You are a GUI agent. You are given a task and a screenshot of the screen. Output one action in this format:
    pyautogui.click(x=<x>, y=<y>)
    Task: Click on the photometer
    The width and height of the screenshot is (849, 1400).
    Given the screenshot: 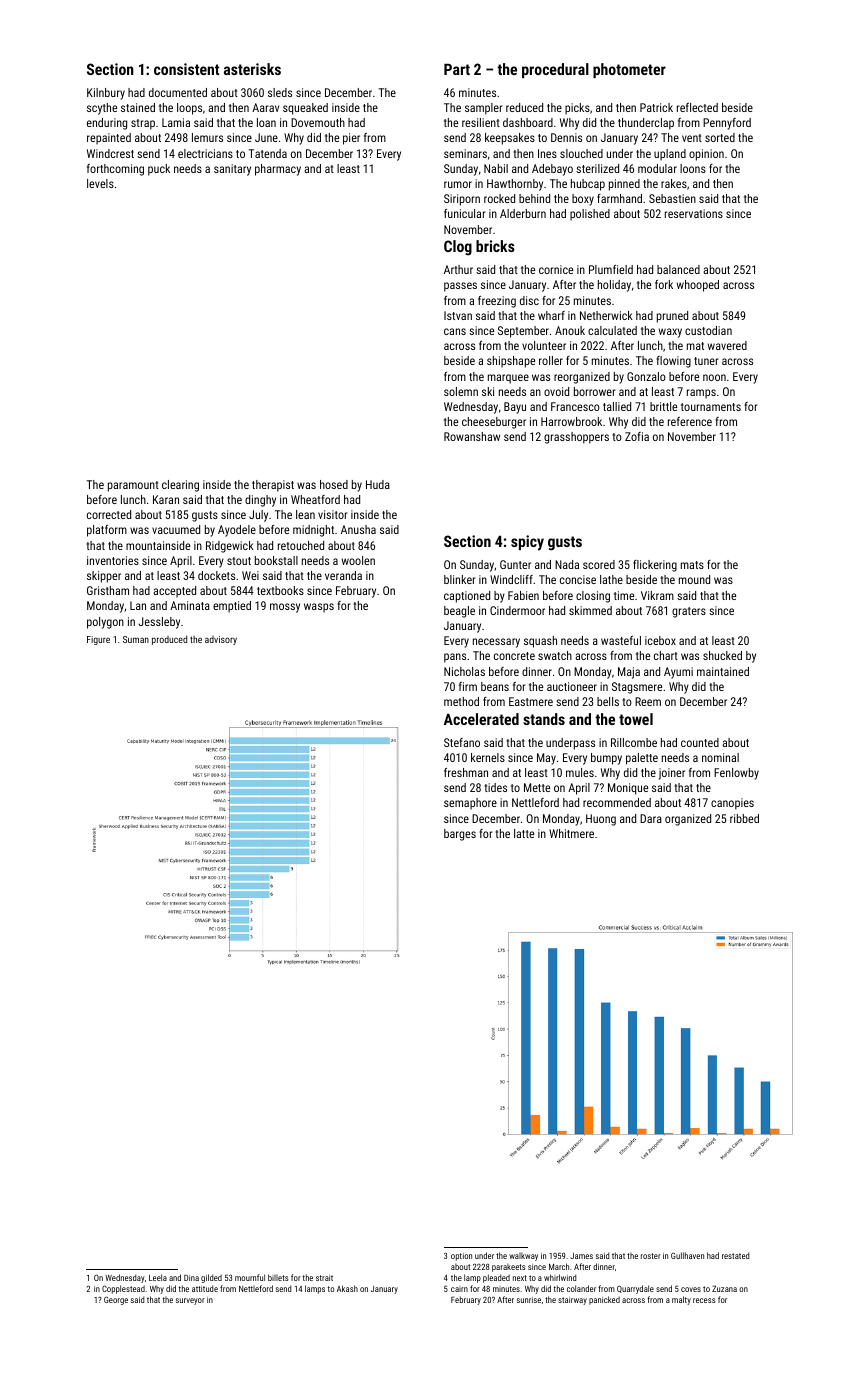 What is the action you would take?
    pyautogui.click(x=629, y=70)
